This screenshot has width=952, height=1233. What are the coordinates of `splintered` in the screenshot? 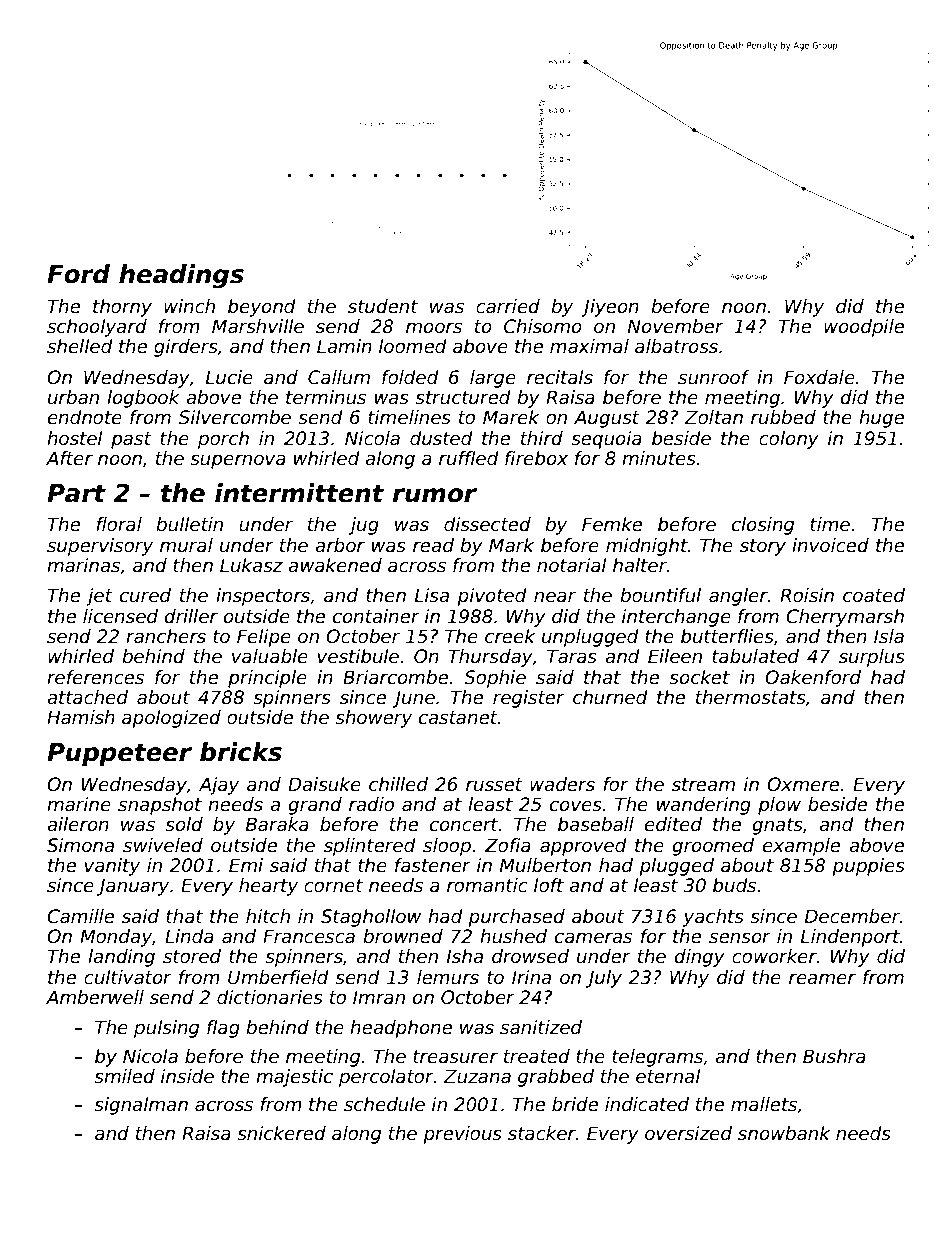 It's located at (370, 847).
